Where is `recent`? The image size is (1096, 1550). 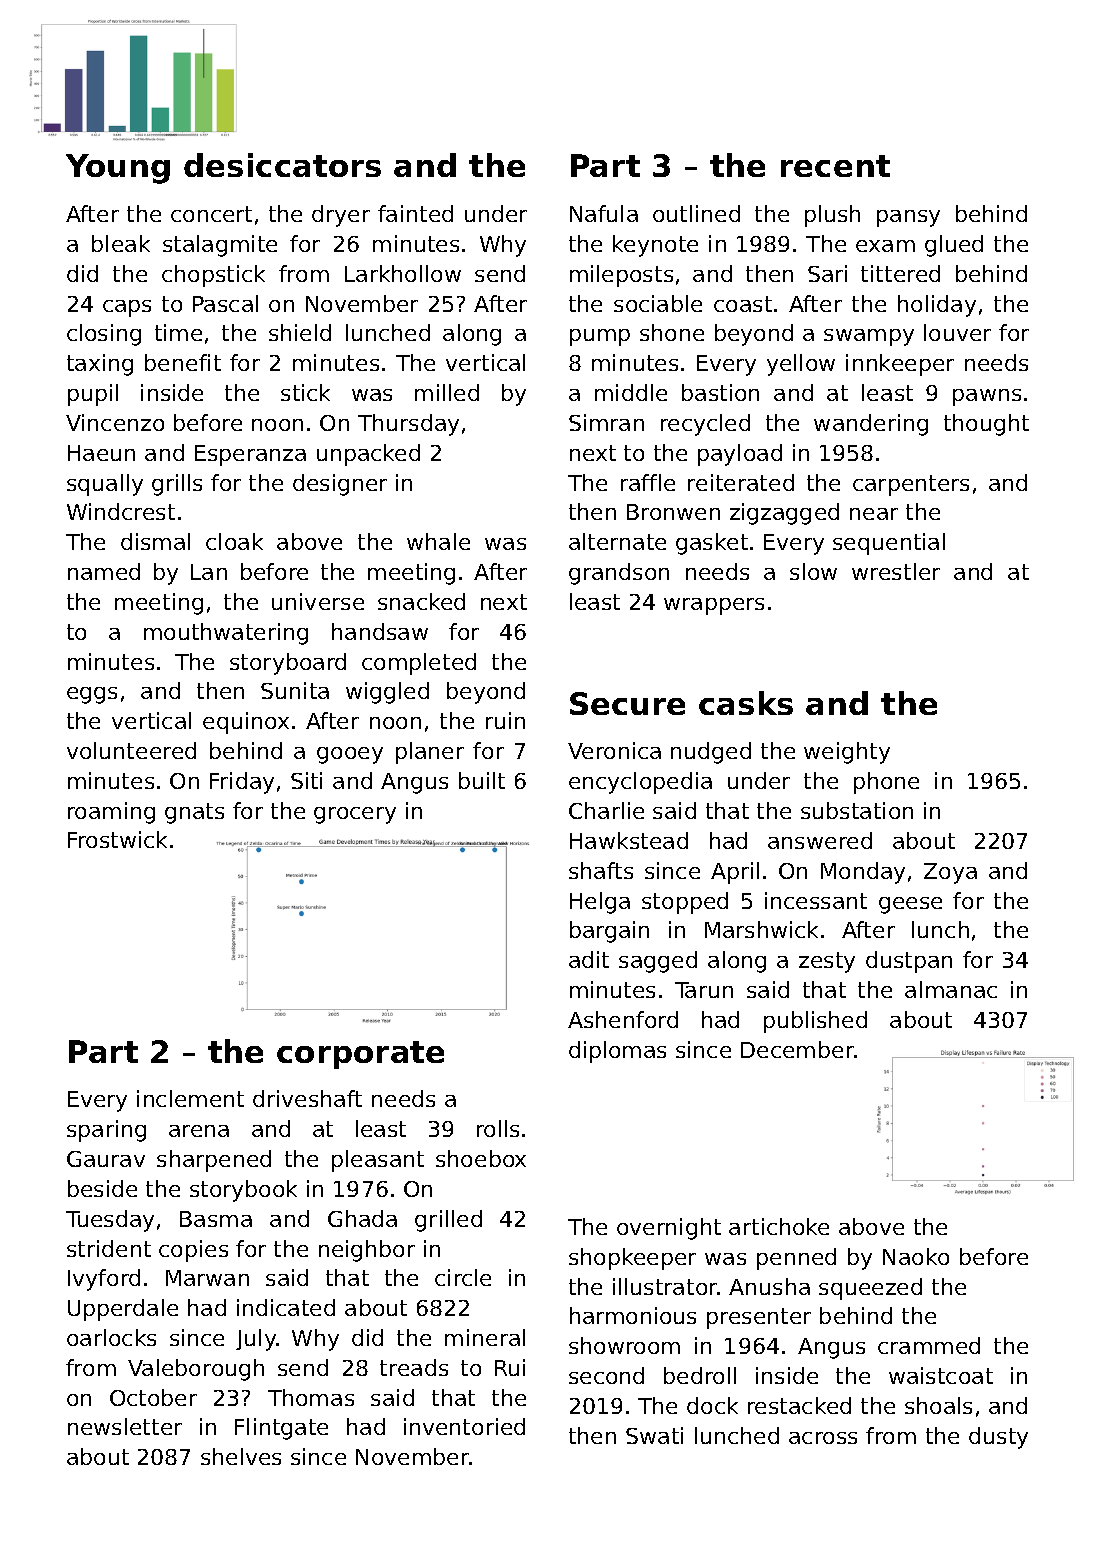 recent is located at coordinates (835, 166).
